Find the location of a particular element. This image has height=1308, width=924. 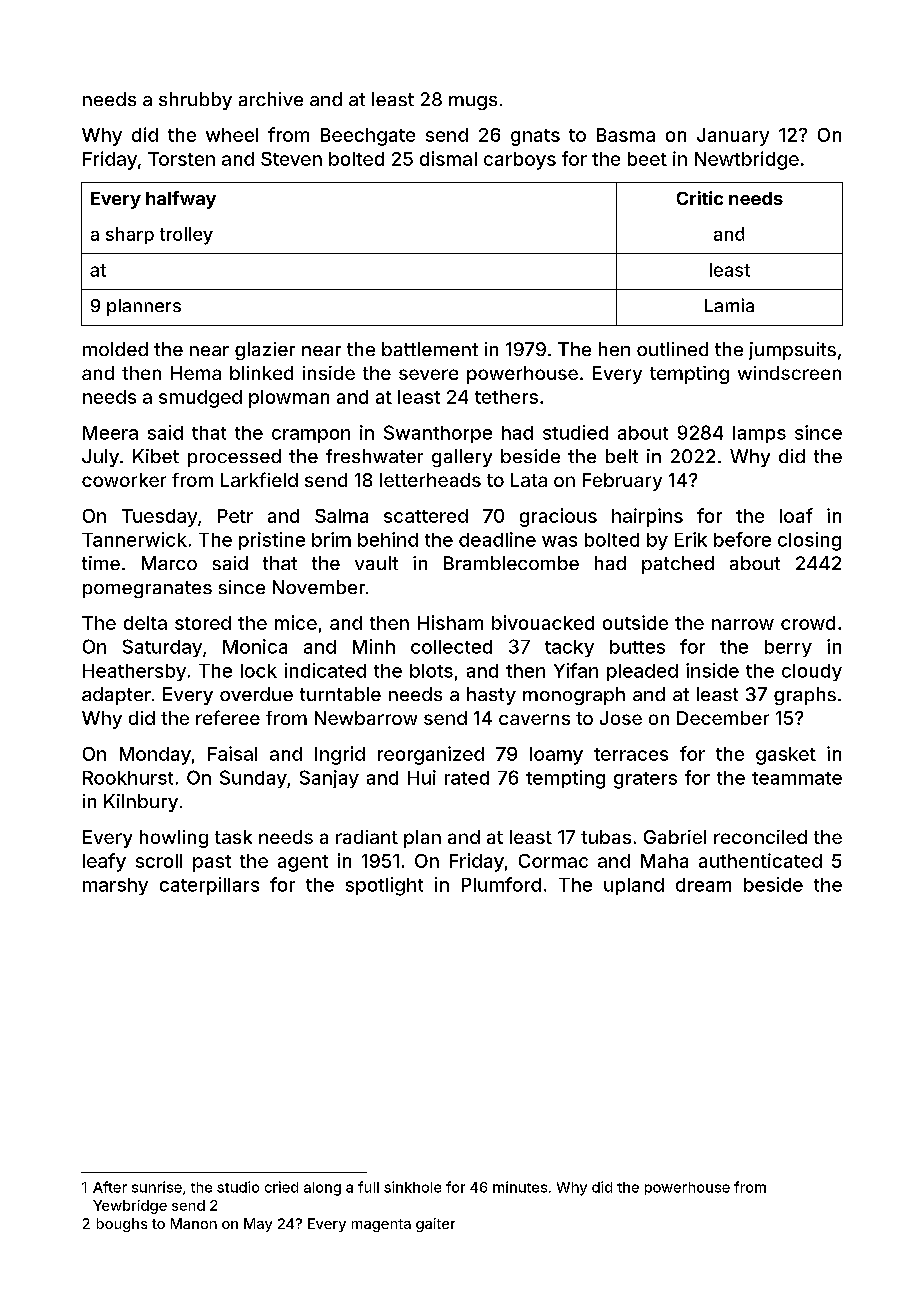

loaf is located at coordinates (796, 515).
